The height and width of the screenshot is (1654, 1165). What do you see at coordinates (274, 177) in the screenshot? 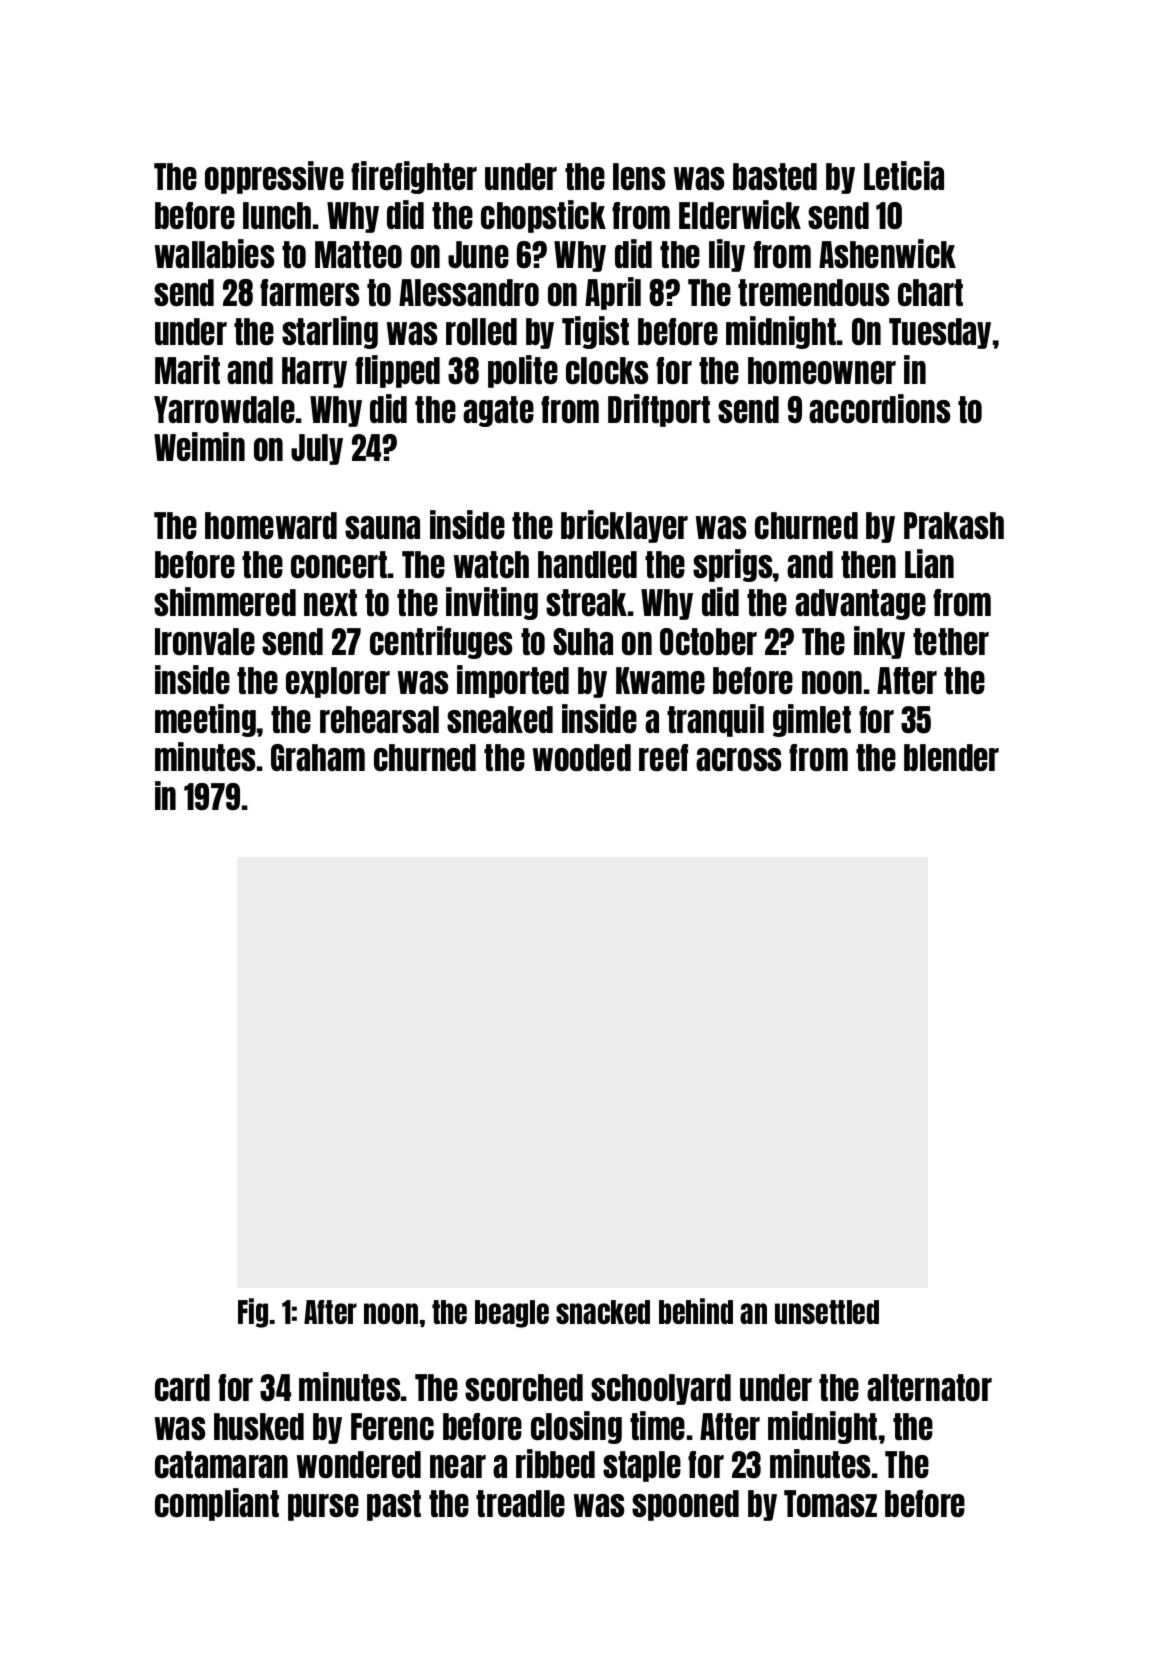
I see `oppressive` at bounding box center [274, 177].
